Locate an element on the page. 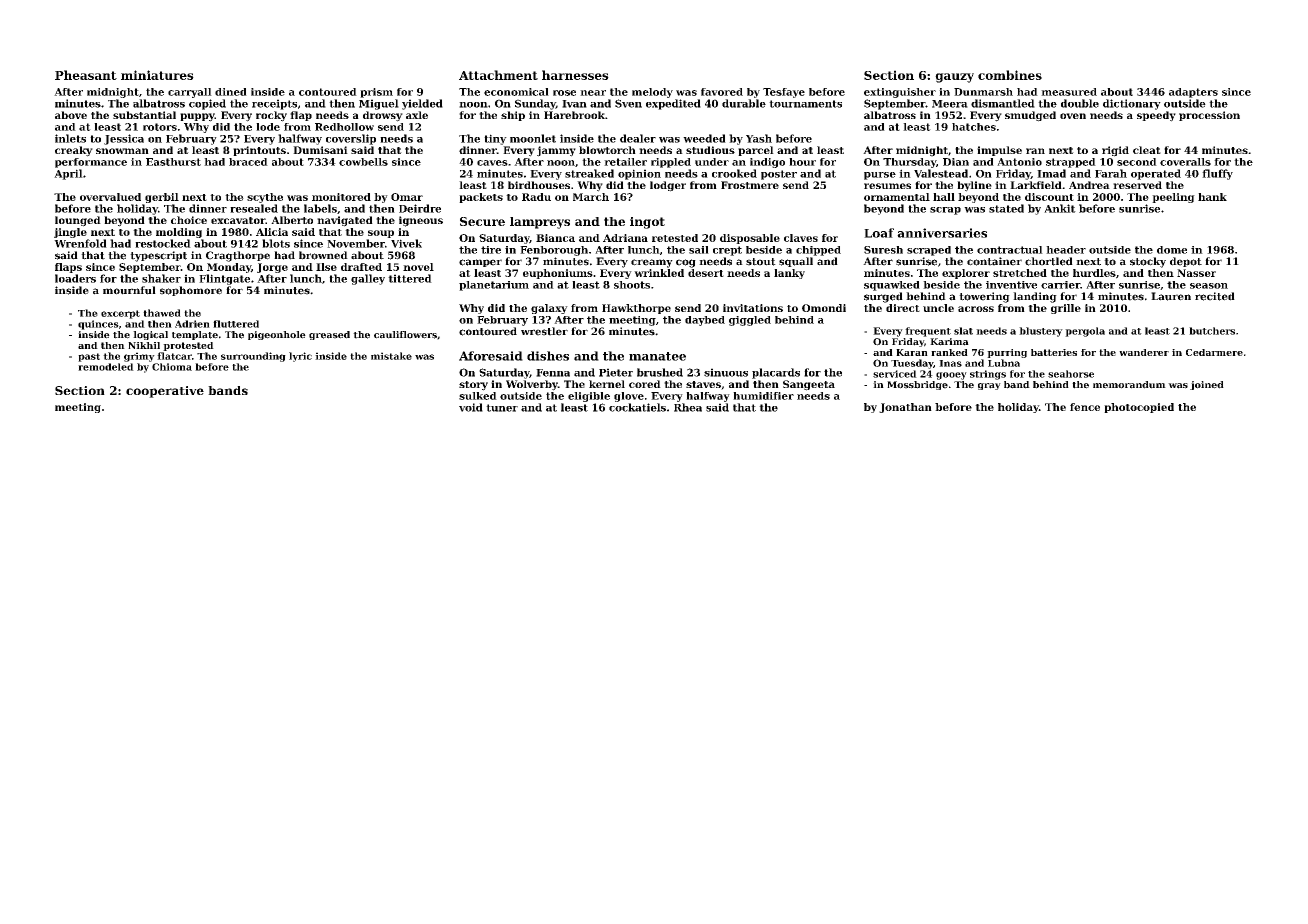 The width and height of the image is (1308, 924). void is located at coordinates (471, 407).
